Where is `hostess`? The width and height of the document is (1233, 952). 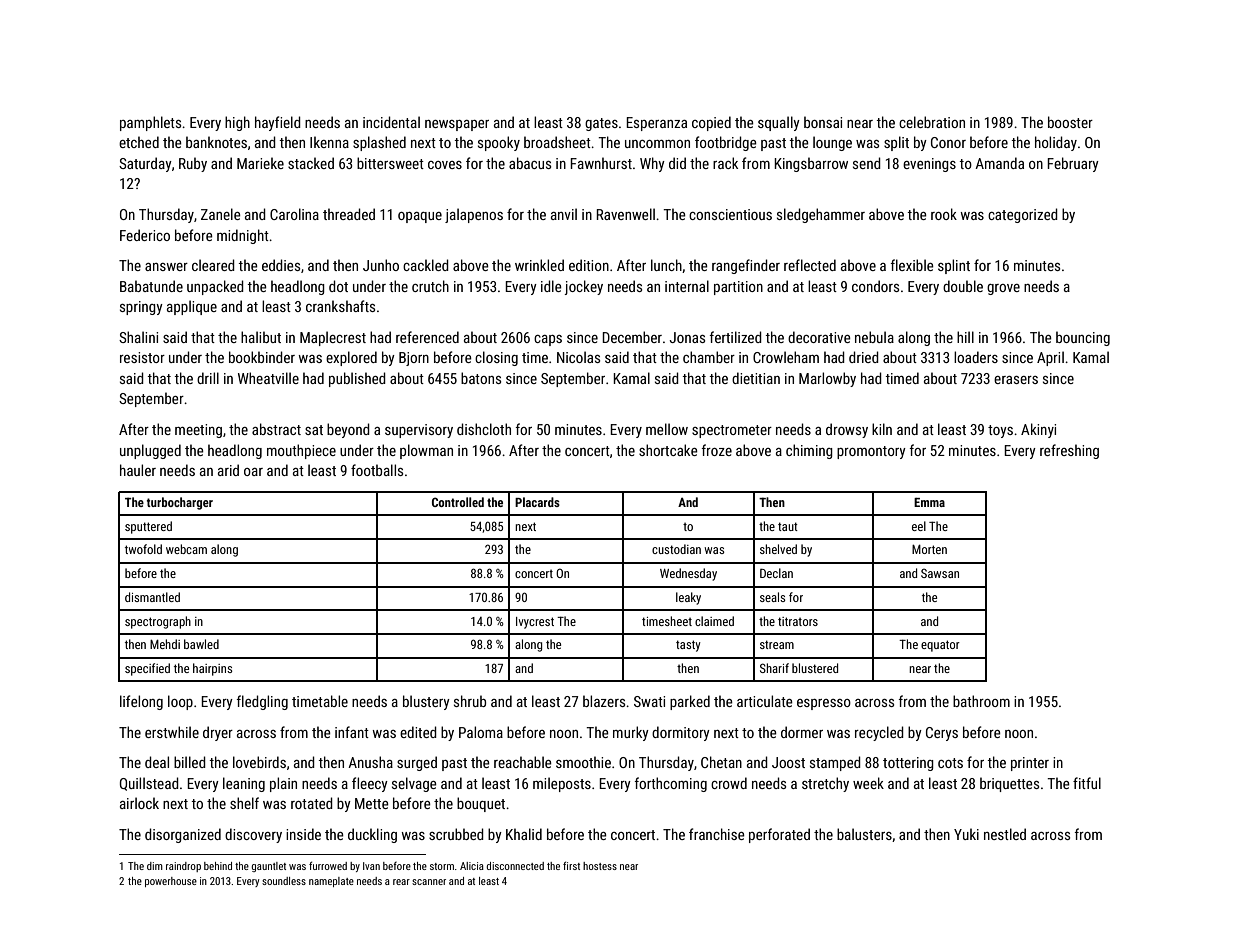
hostess is located at coordinates (600, 866).
